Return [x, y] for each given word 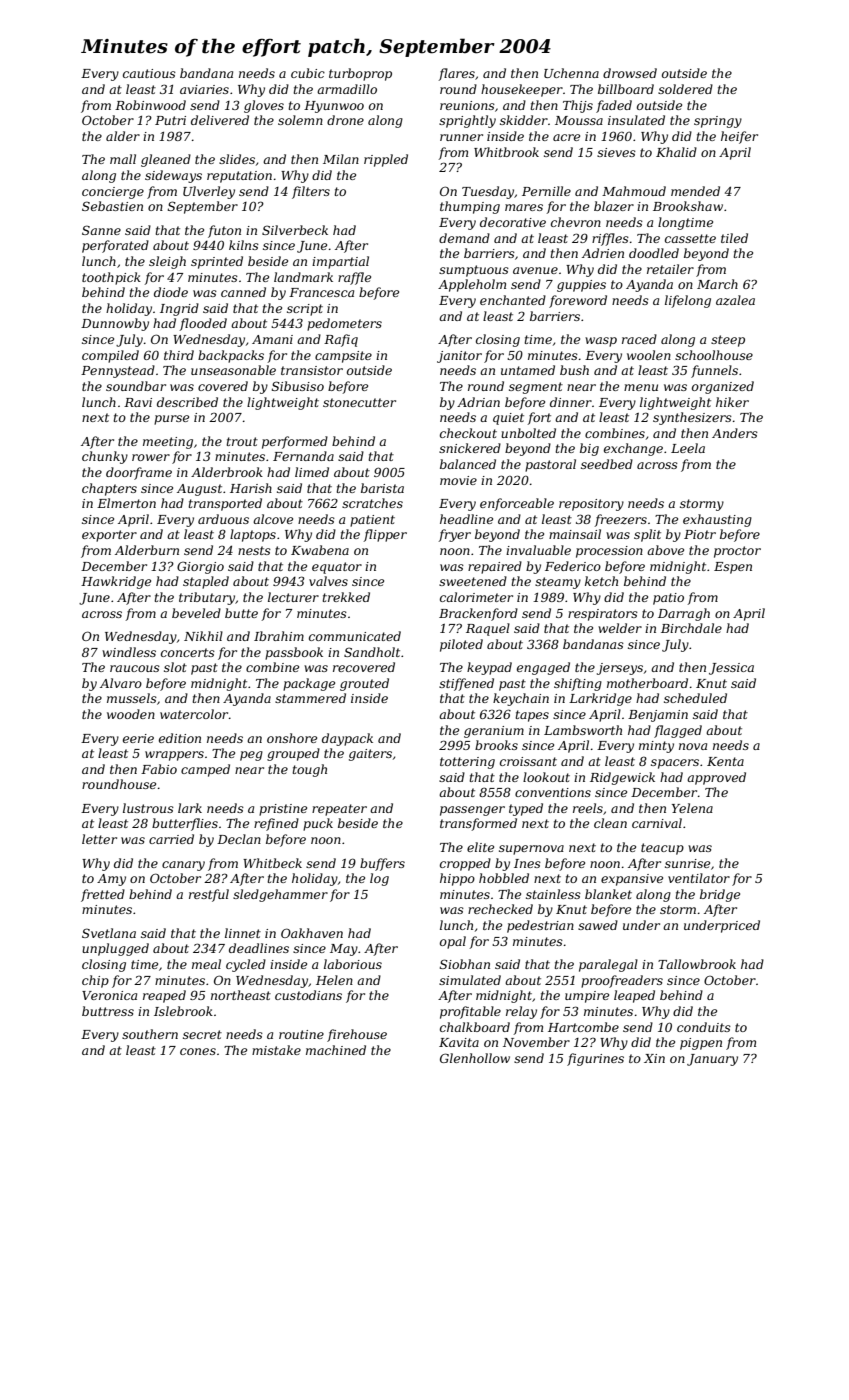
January [712, 1060]
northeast [241, 995]
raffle [354, 278]
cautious [149, 73]
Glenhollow [475, 1058]
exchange [633, 449]
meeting [168, 443]
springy [718, 122]
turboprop [360, 74]
